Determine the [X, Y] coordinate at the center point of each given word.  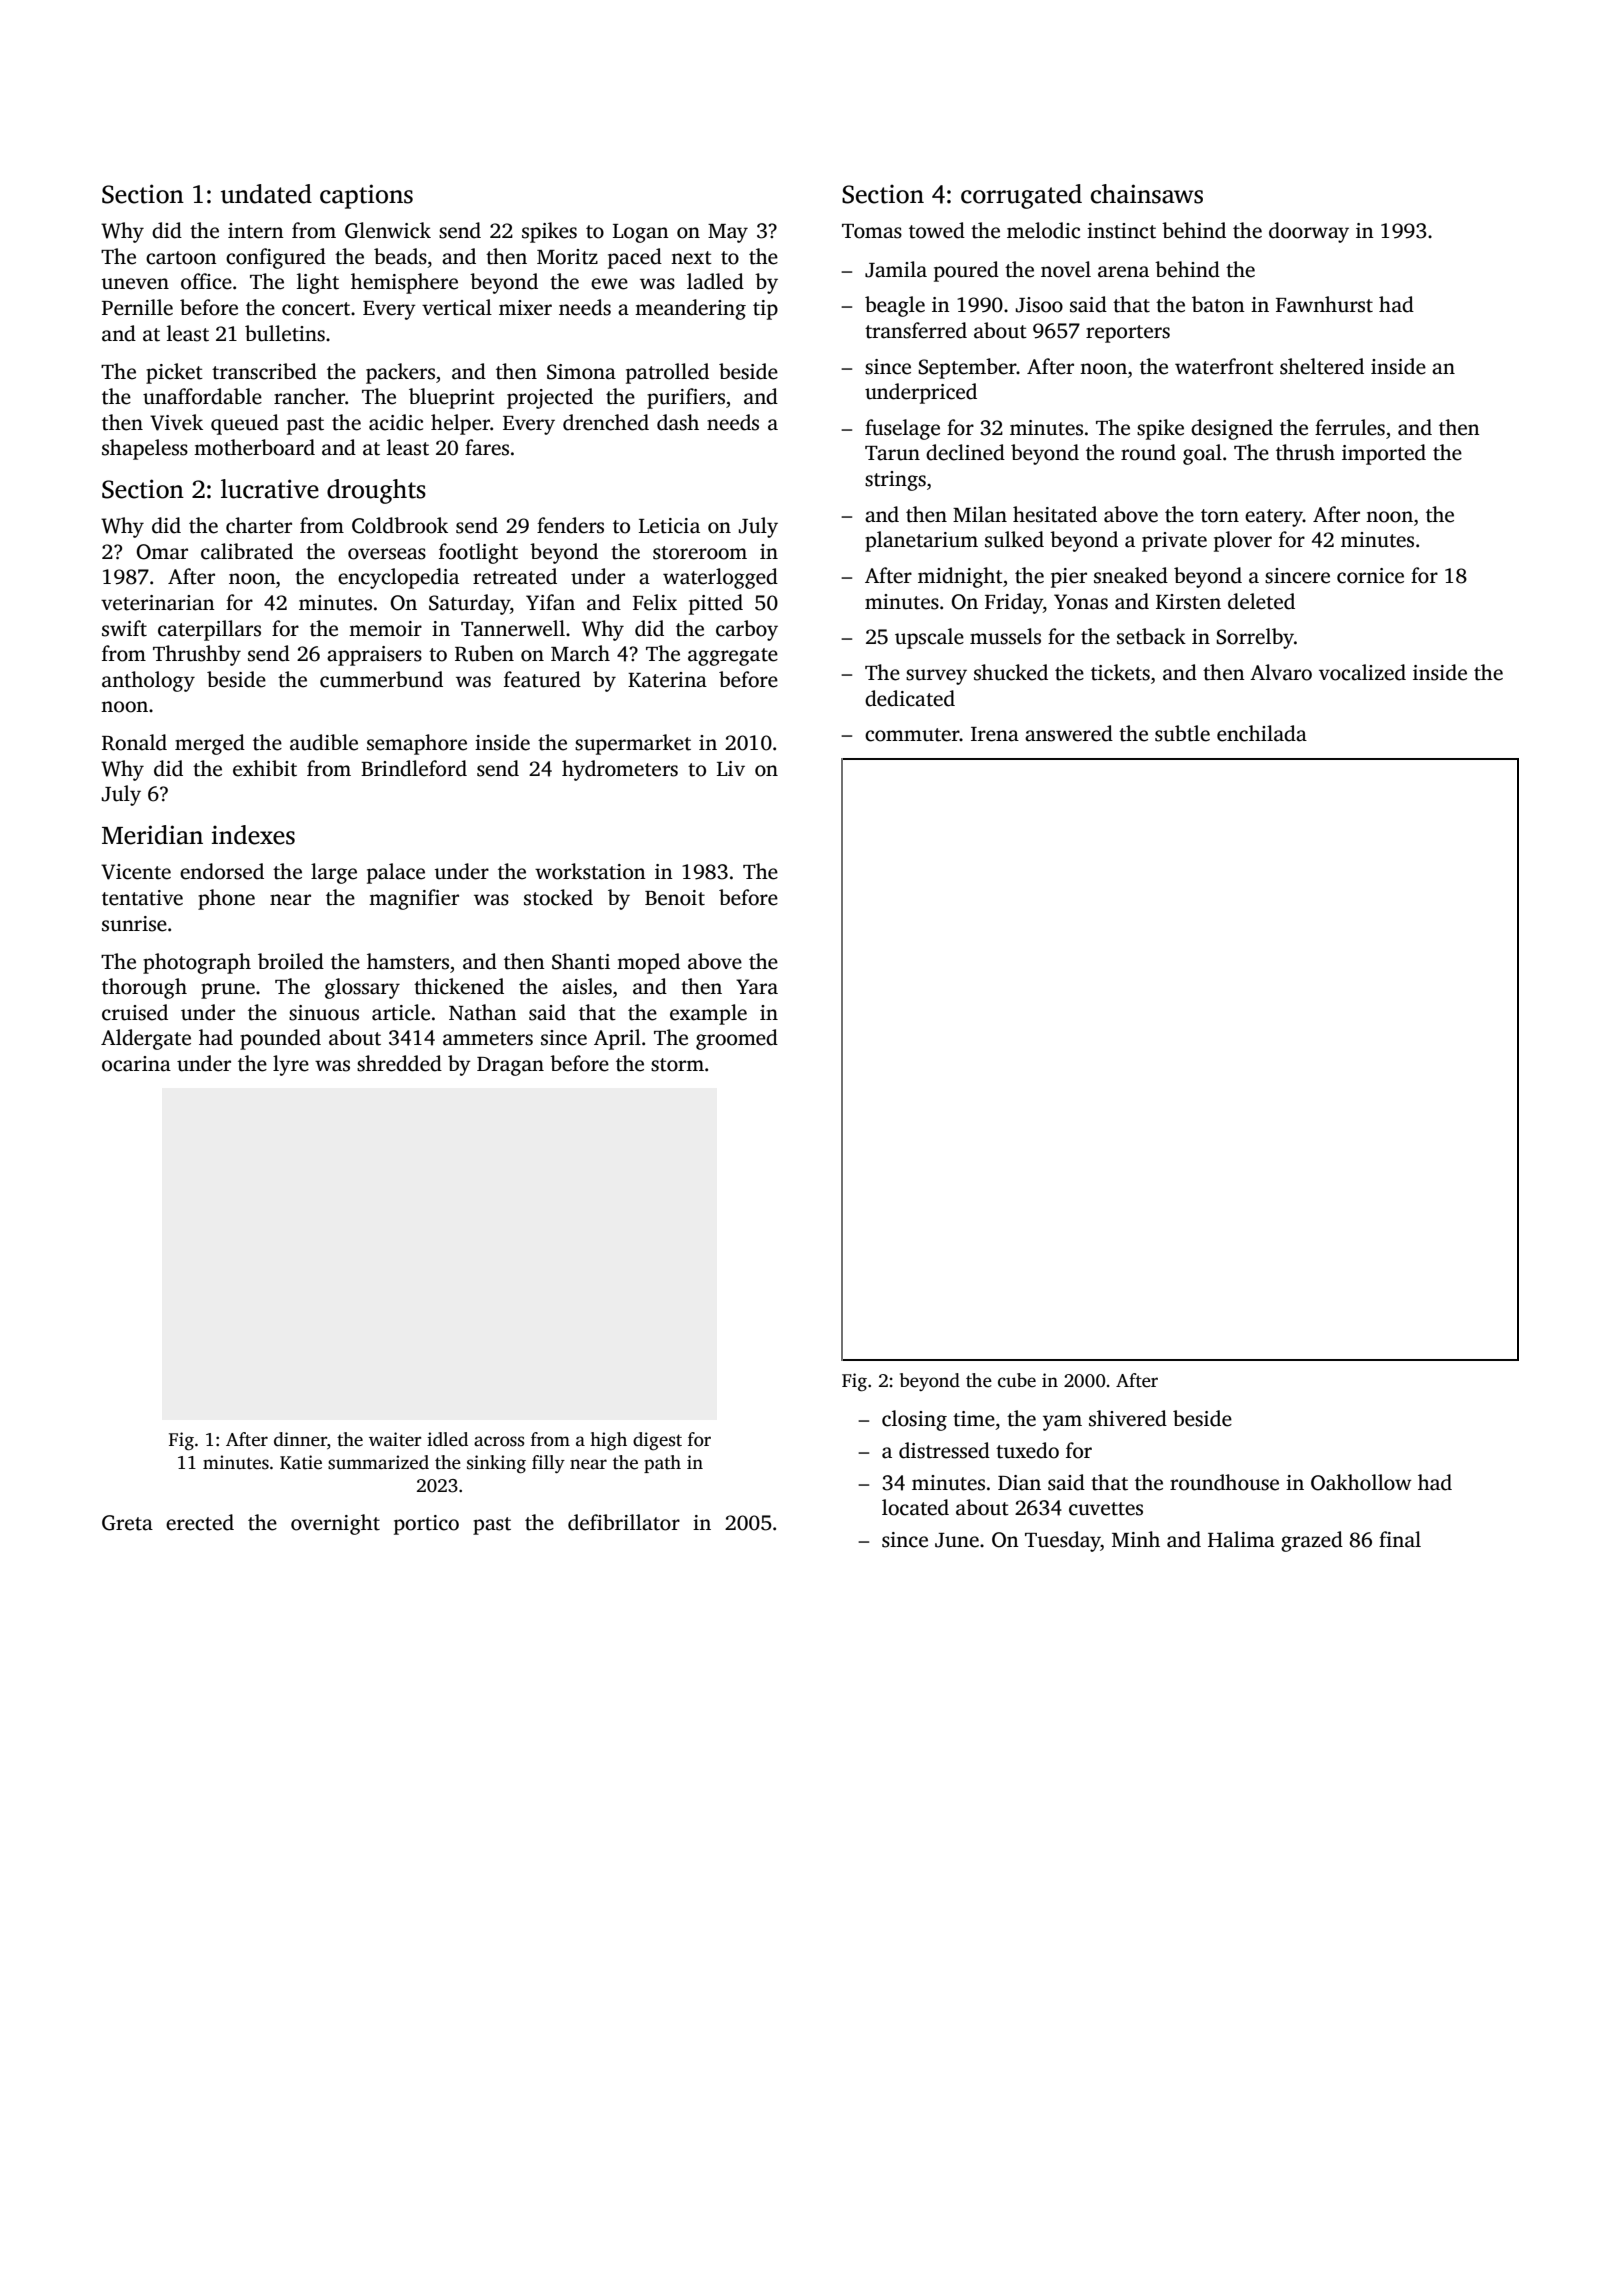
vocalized [1362, 672]
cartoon [181, 258]
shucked [1011, 672]
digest [657, 1441]
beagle [895, 306]
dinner [300, 1439]
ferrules [1350, 427]
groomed [737, 1039]
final [1400, 1539]
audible [324, 742]
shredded [399, 1063]
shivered [1128, 1418]
